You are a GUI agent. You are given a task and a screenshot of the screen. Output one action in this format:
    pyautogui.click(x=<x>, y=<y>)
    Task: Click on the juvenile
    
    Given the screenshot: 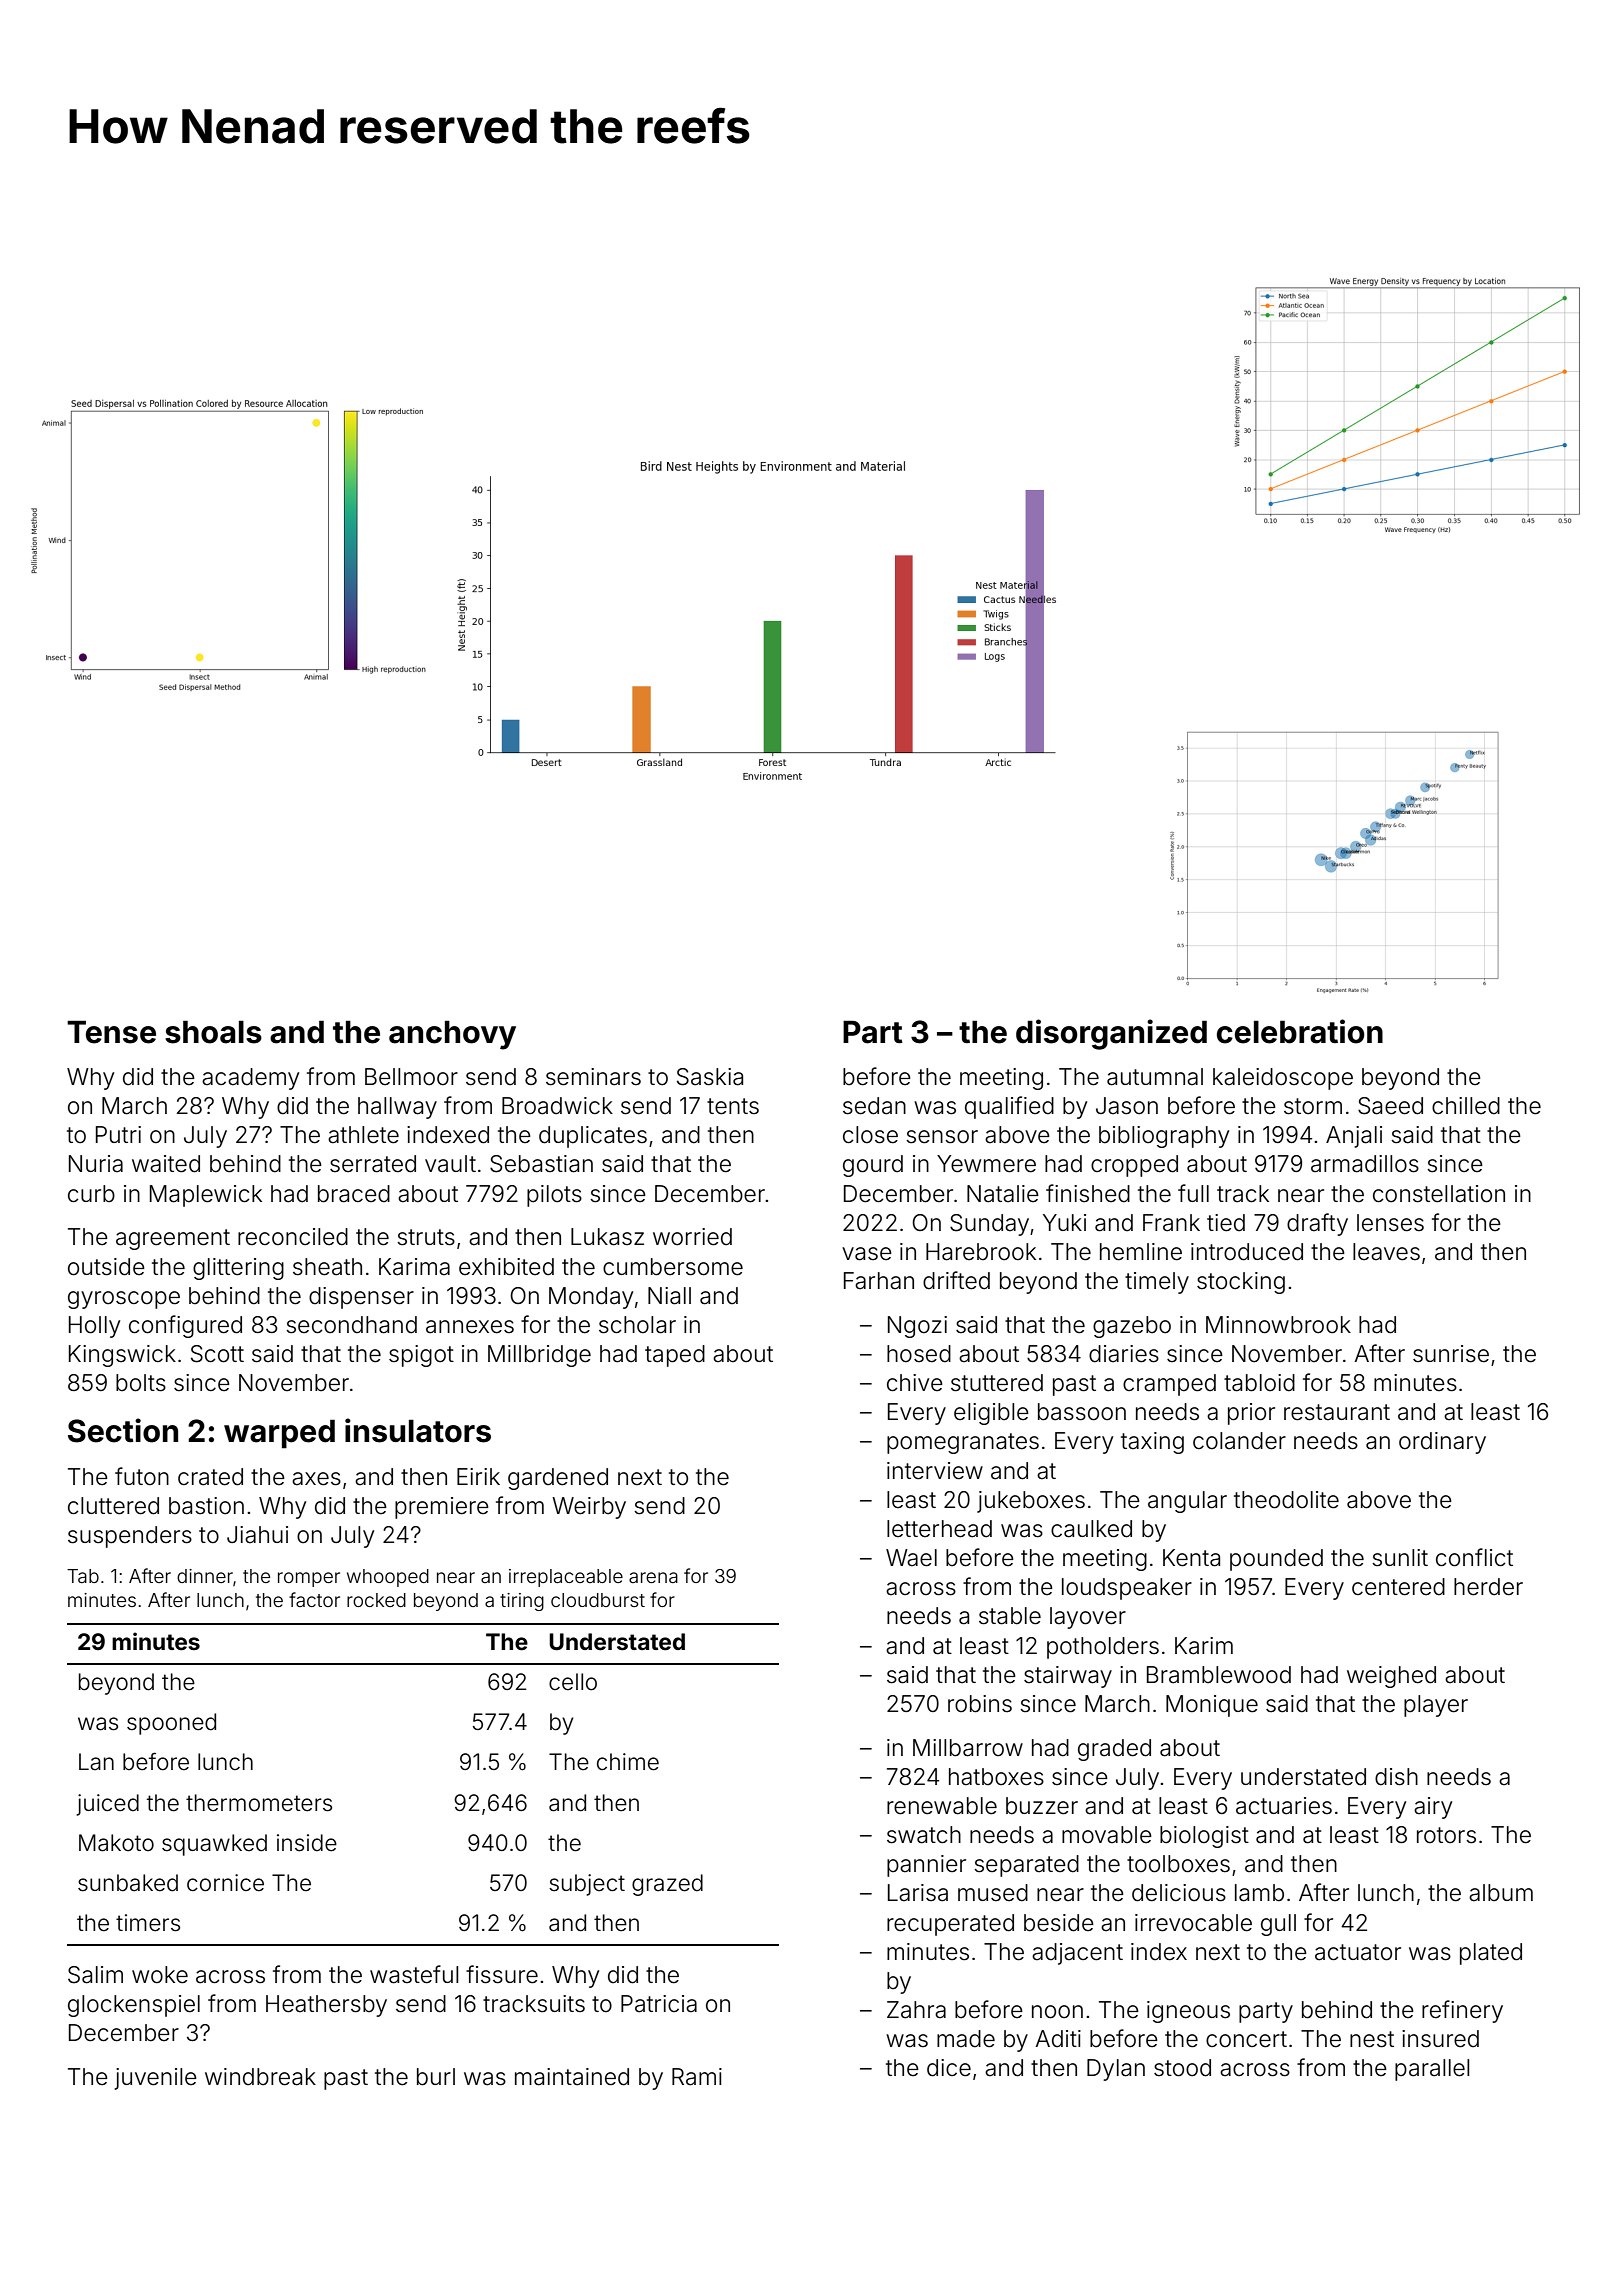 What is the action you would take?
    pyautogui.click(x=156, y=2079)
